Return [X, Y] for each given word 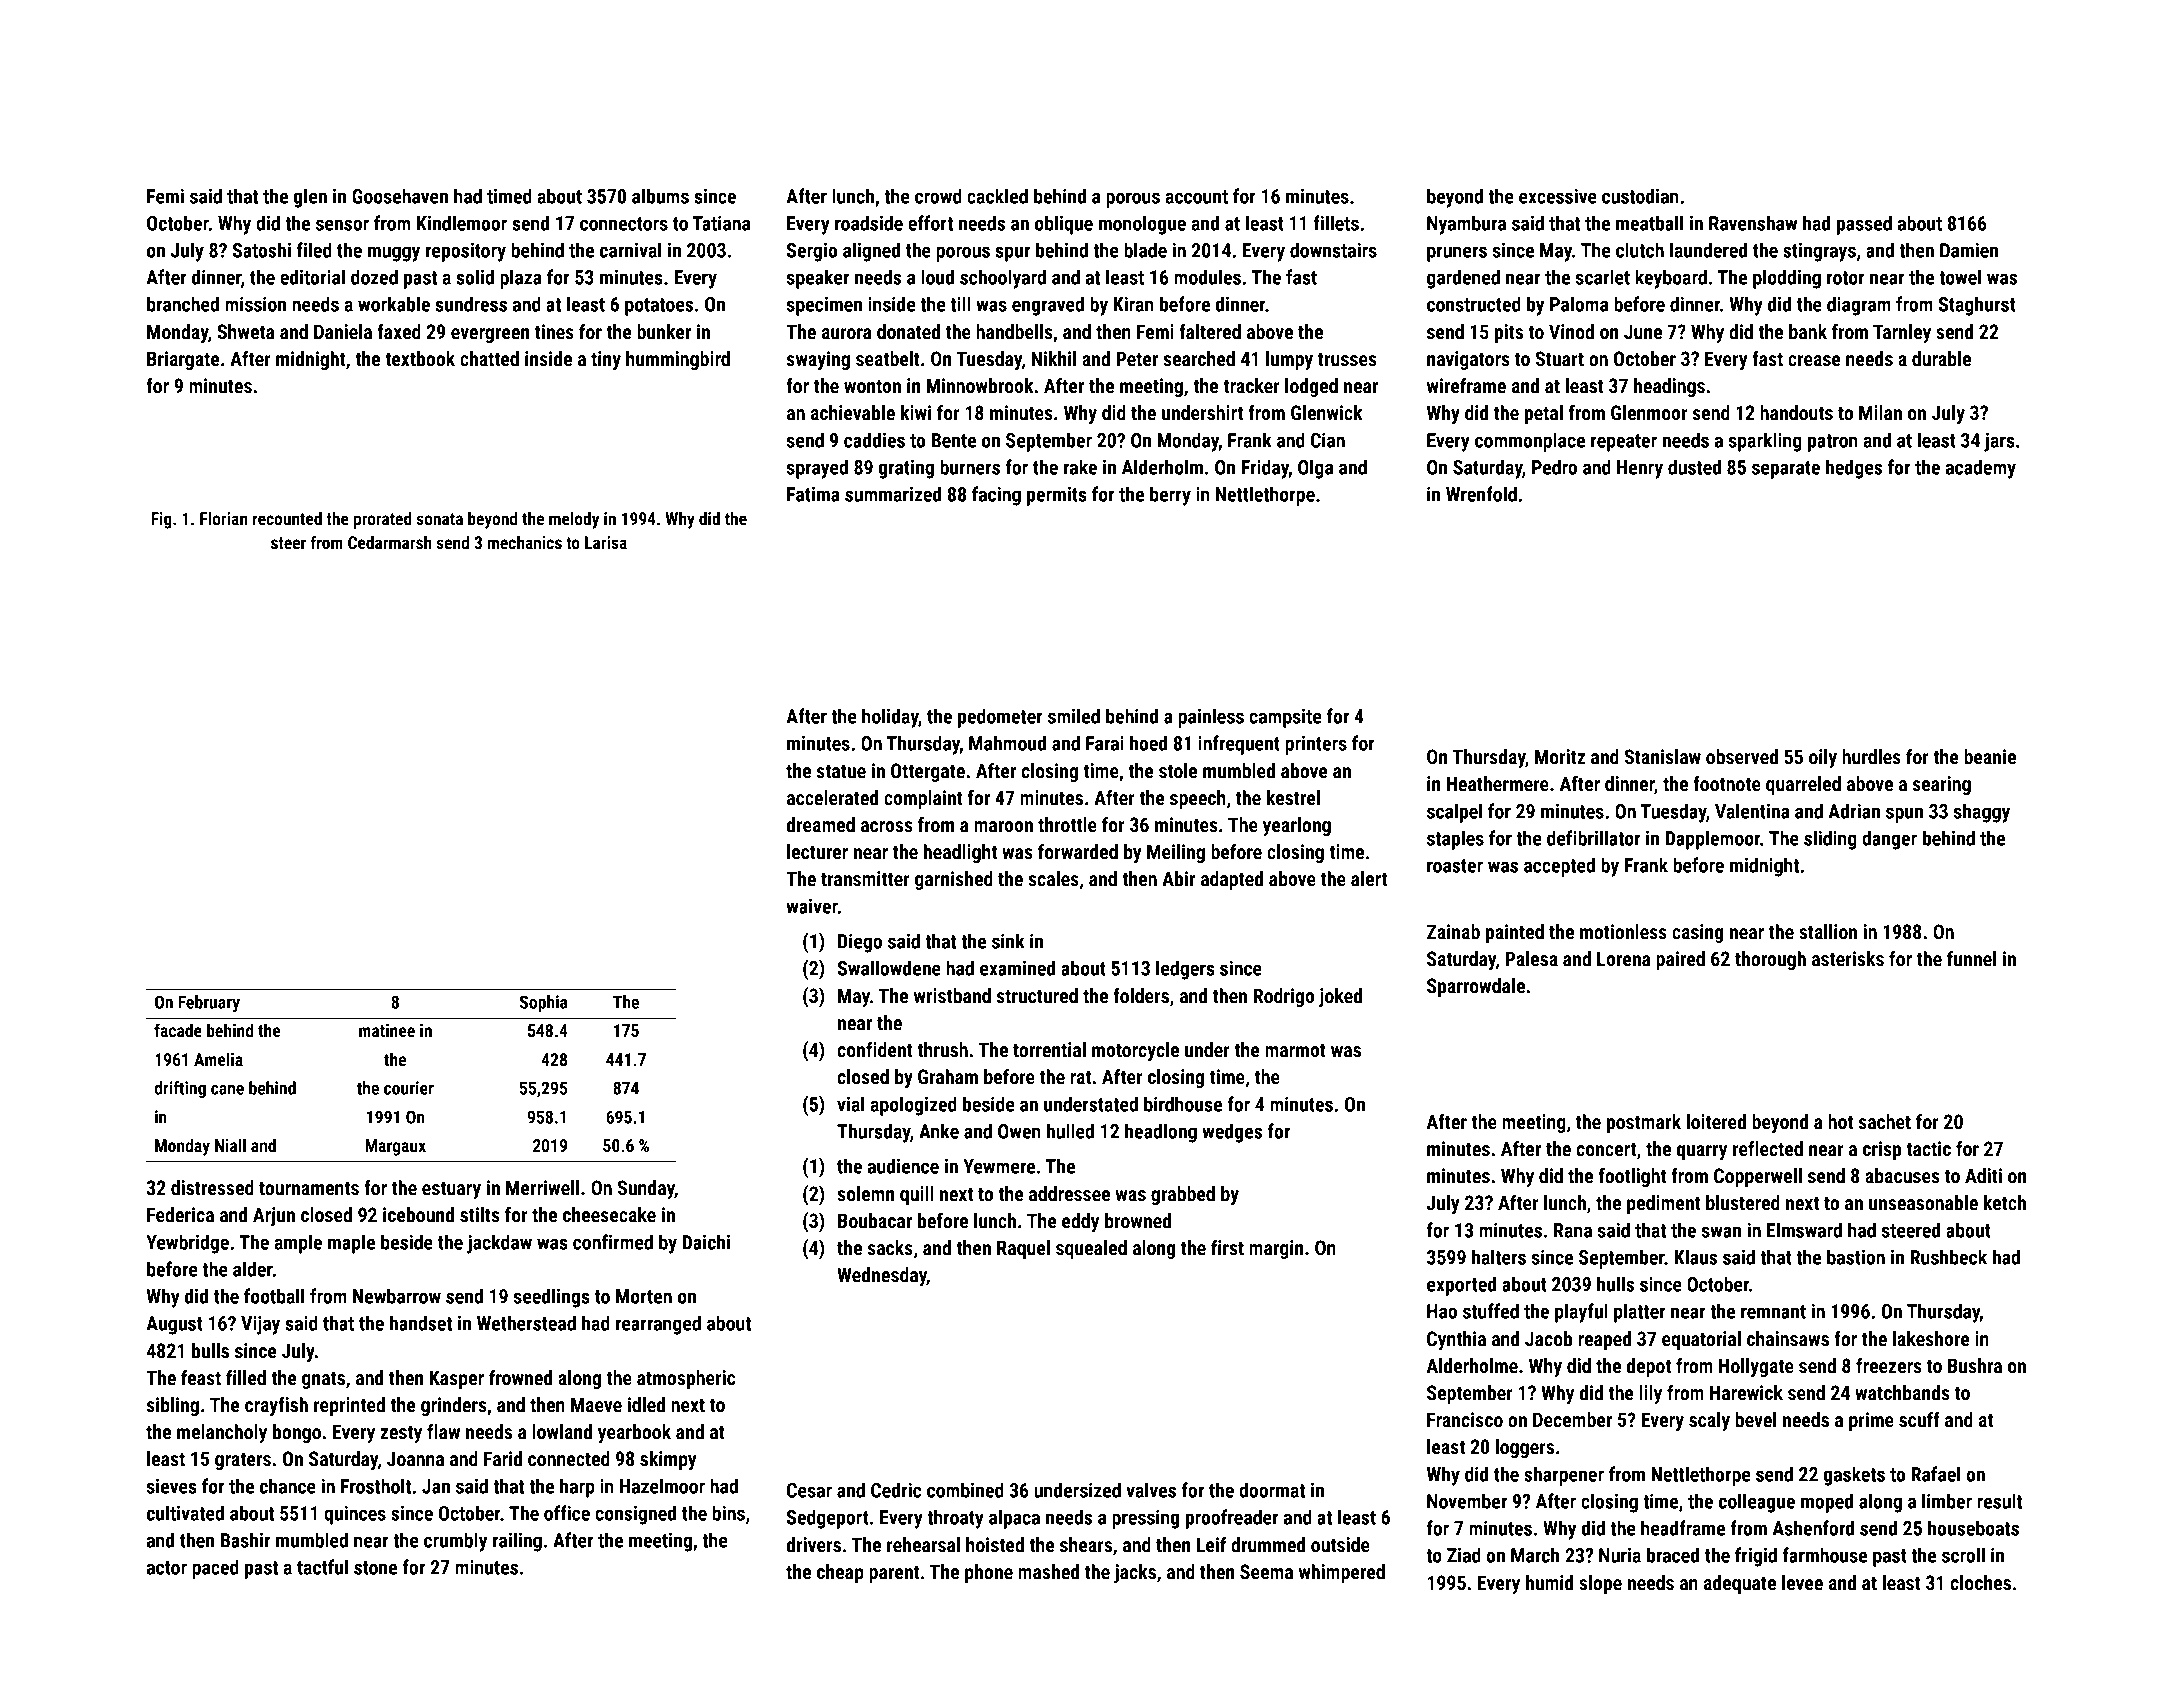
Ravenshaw [1753, 223]
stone [375, 1568]
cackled [997, 196]
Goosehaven [400, 196]
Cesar [809, 1490]
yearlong [1297, 826]
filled [246, 1377]
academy [1981, 469]
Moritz [1560, 756]
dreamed [821, 824]
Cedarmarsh [390, 542]
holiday [890, 718]
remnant [1773, 1312]
